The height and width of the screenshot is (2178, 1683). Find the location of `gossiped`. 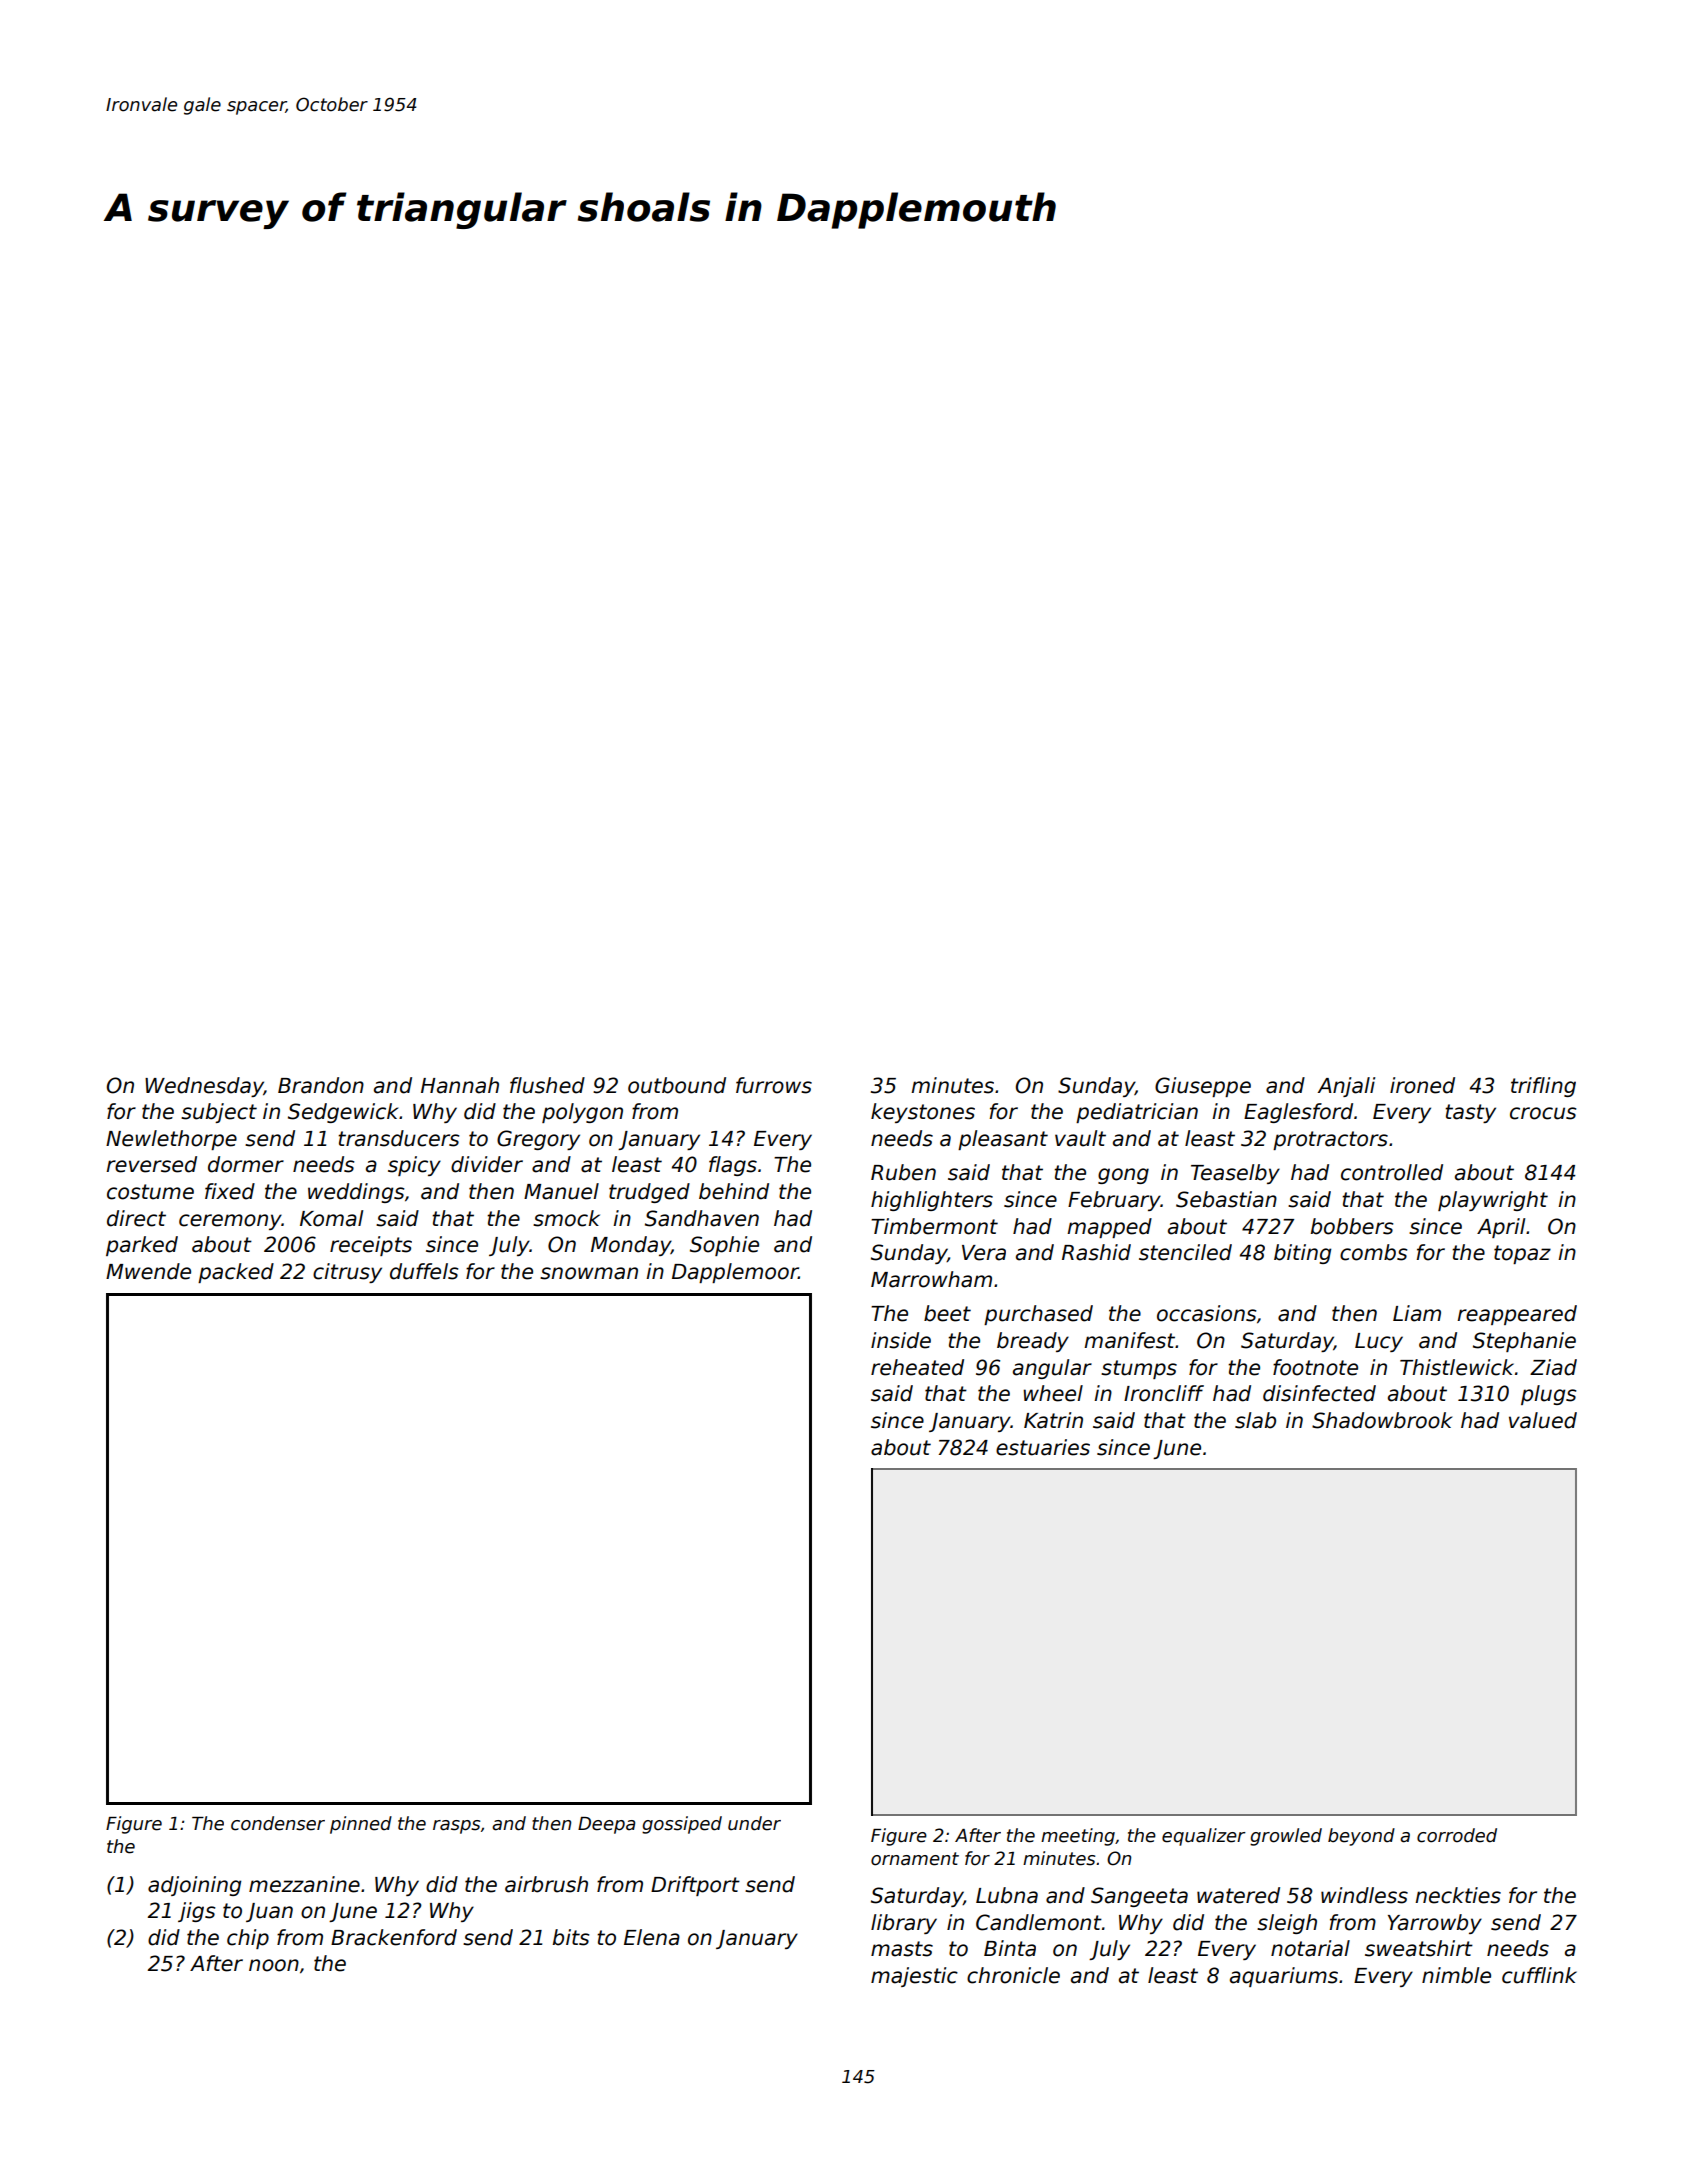

gossiped is located at coordinates (682, 1825).
